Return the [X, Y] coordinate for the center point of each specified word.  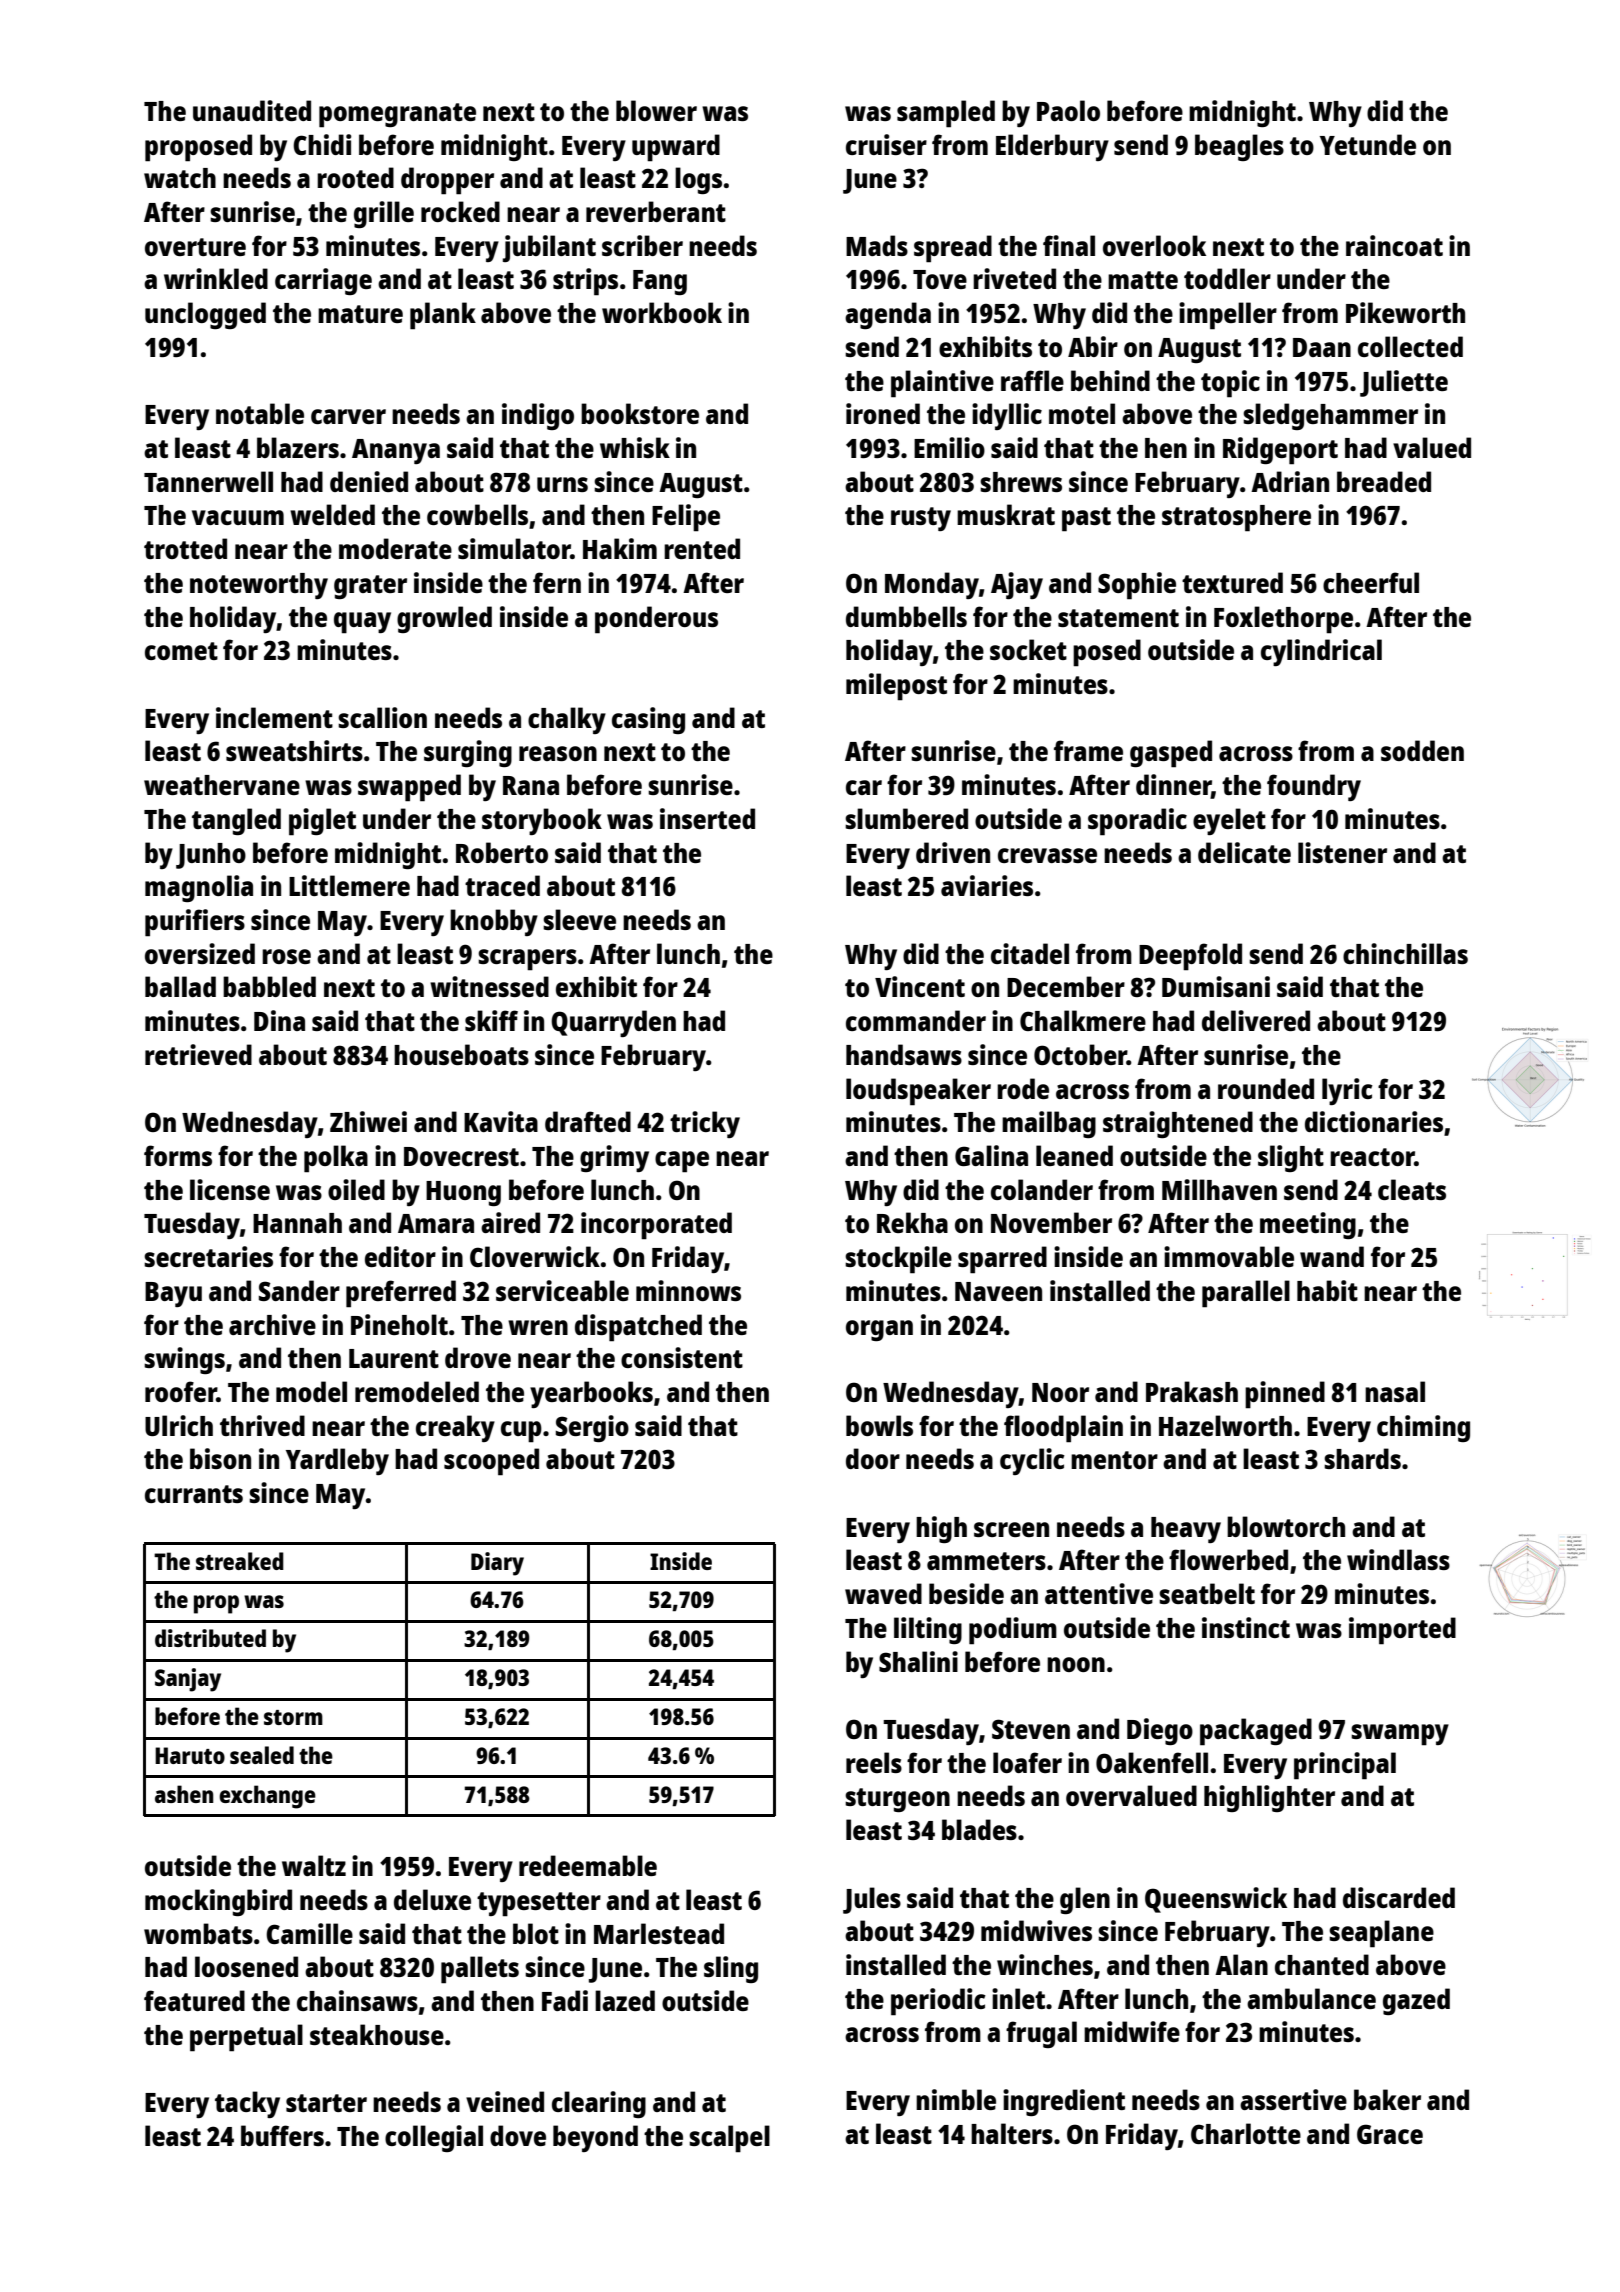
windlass [1398, 1559]
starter [326, 2103]
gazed [1416, 2001]
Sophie [1137, 586]
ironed [883, 413]
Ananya [396, 451]
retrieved [198, 1054]
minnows [688, 1290]
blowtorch [1286, 1526]
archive [272, 1324]
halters [1012, 2133]
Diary [497, 1564]
